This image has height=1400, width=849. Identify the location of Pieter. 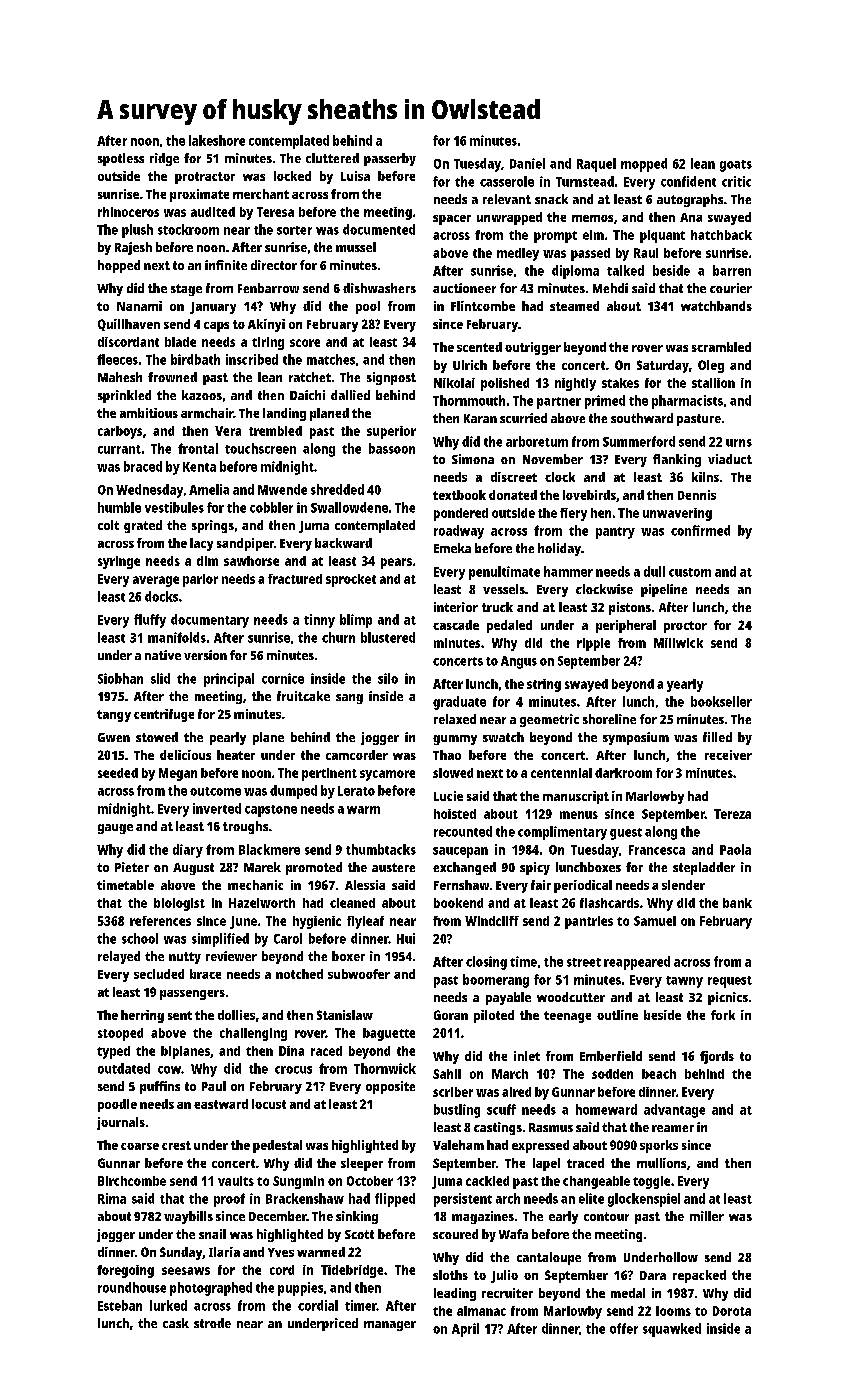
(132, 867).
